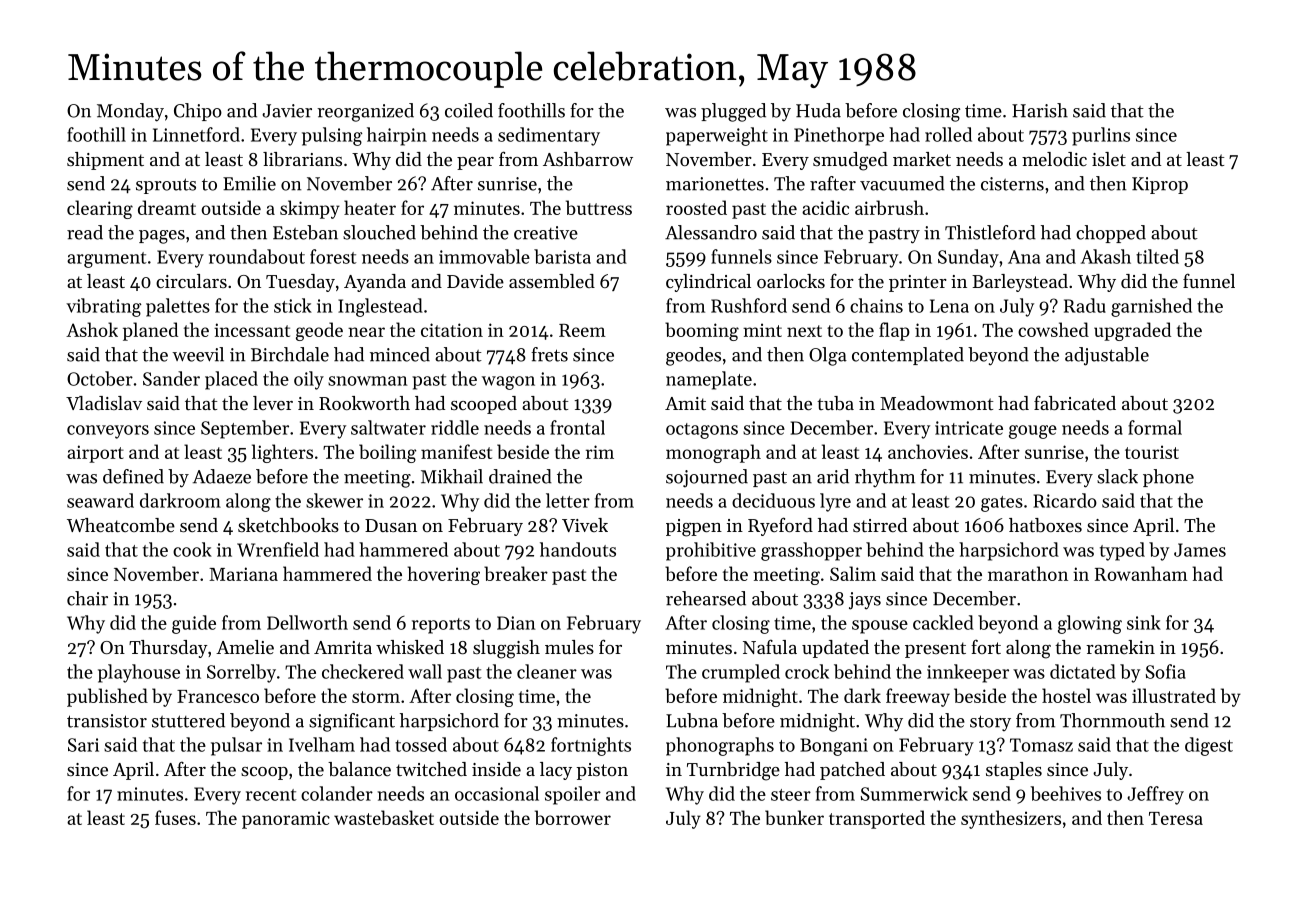 The height and width of the screenshot is (924, 1308). Describe the element at coordinates (711, 551) in the screenshot. I see `prohibitive` at that location.
